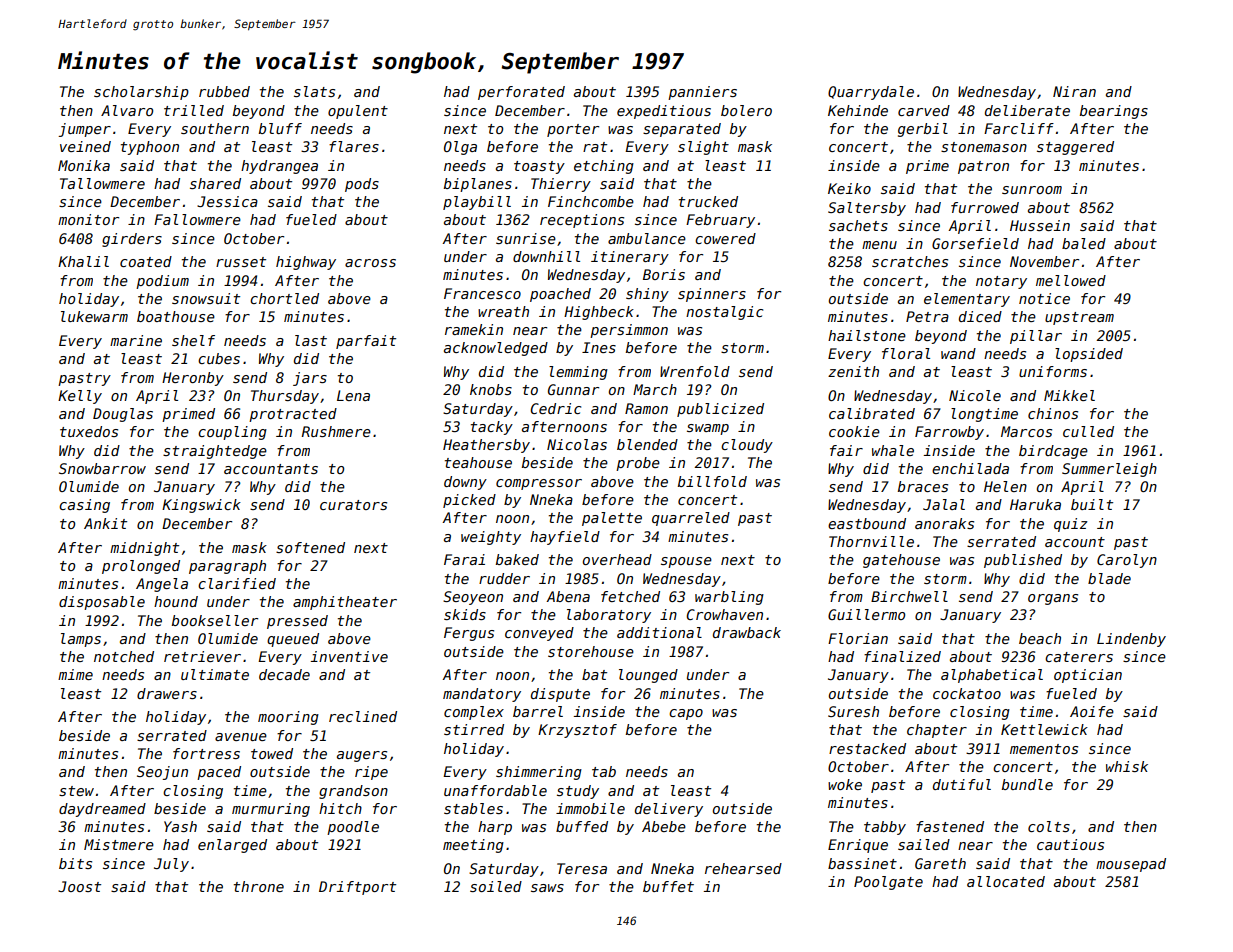 The height and width of the screenshot is (952, 1233). I want to click on hitch, so click(340, 808).
